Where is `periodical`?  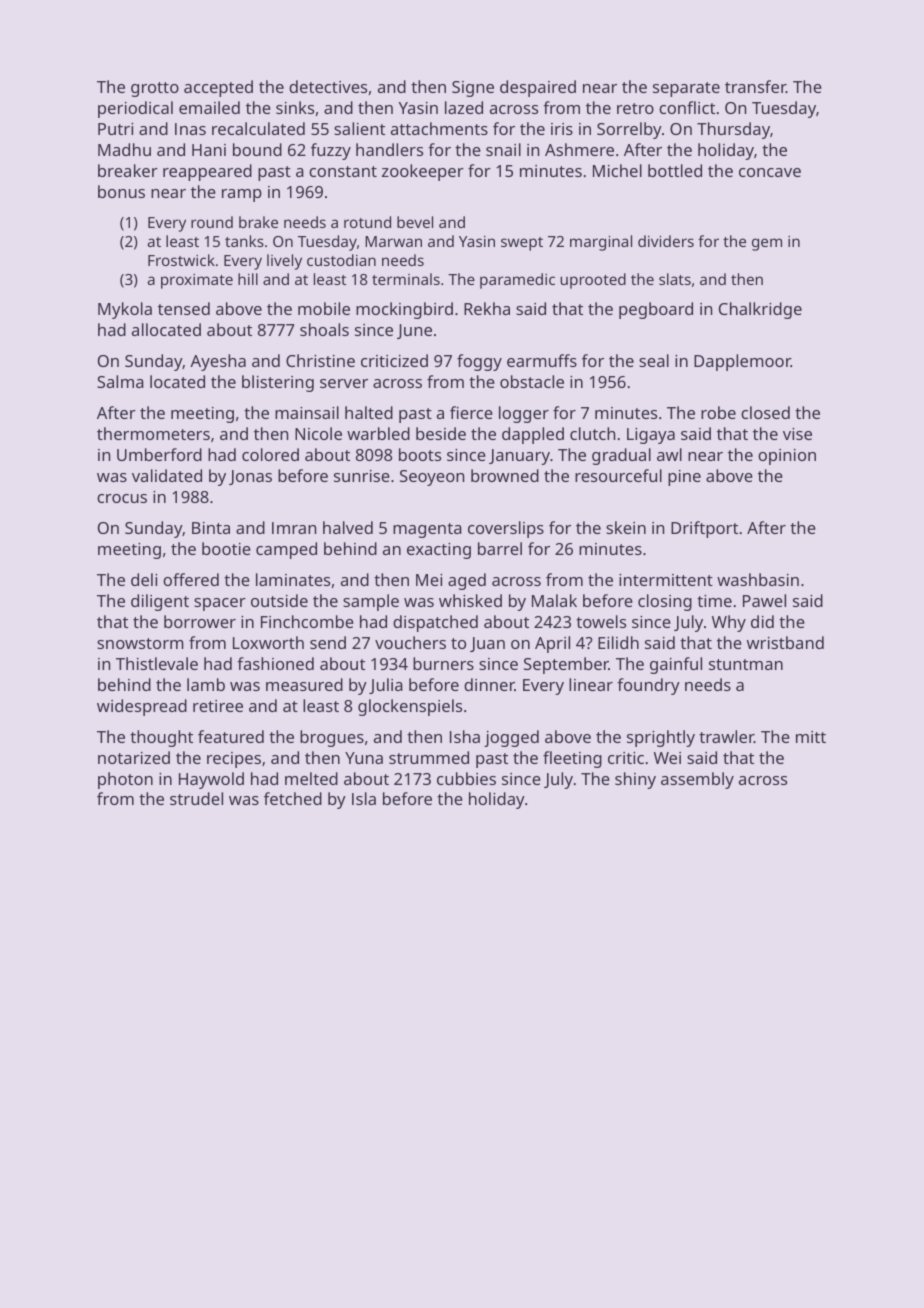 periodical is located at coordinates (135, 109).
